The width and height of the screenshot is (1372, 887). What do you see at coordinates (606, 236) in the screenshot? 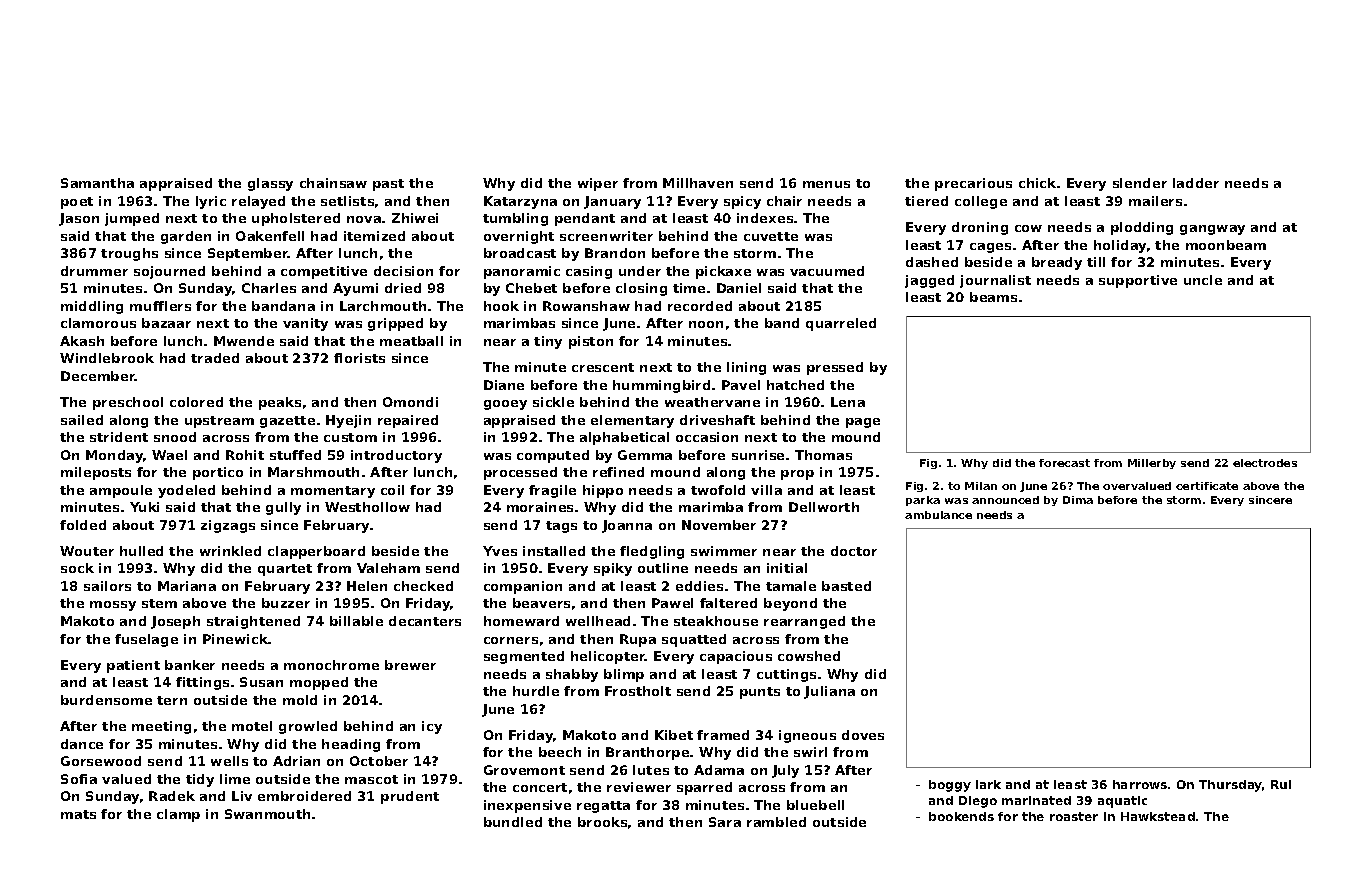
I see `screenwriter` at bounding box center [606, 236].
